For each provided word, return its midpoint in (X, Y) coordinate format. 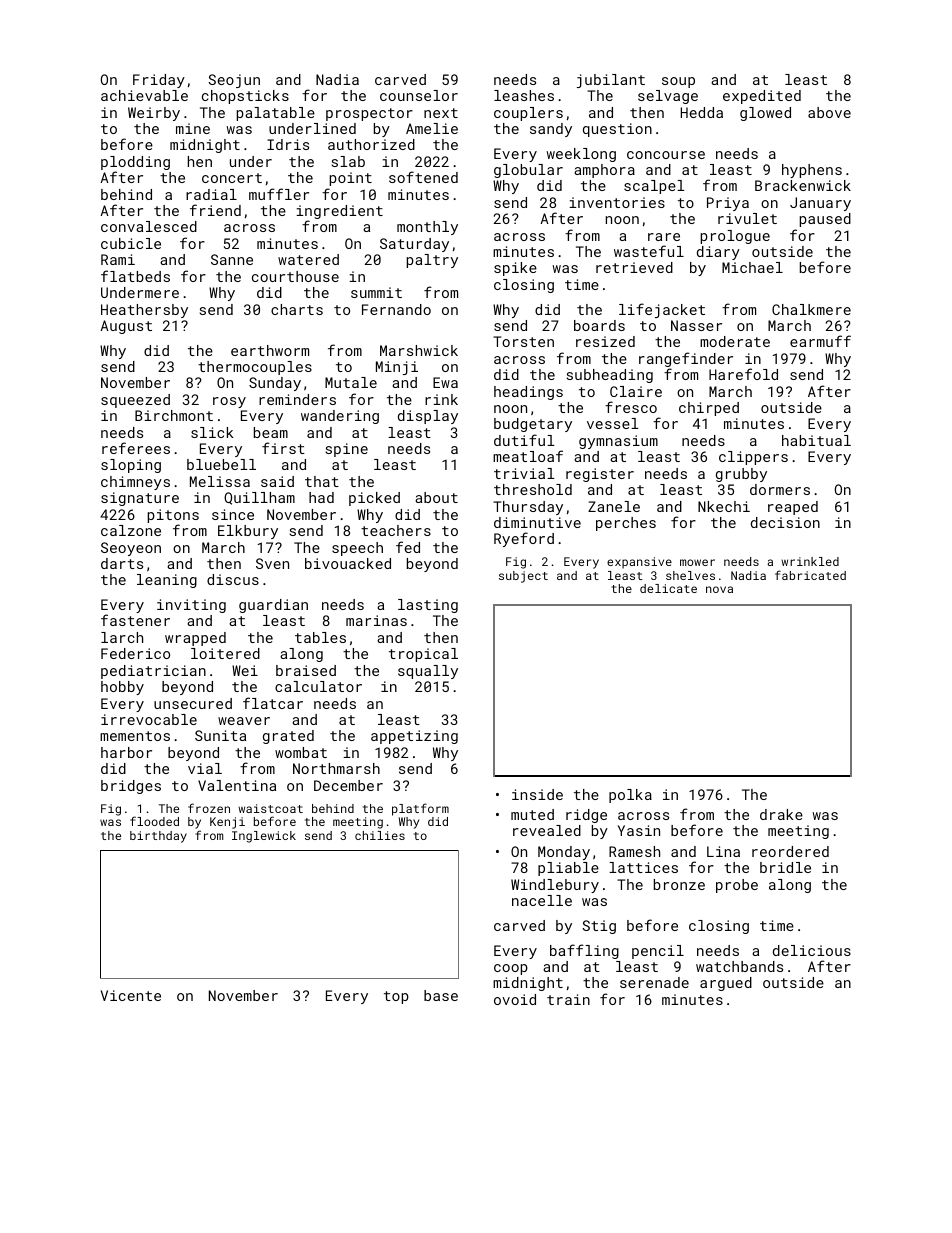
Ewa (445, 382)
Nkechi (724, 506)
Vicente (131, 995)
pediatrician (153, 672)
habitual (816, 440)
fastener (135, 620)
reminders (297, 399)
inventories (617, 202)
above (829, 112)
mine (193, 128)
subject (523, 577)
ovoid (515, 999)
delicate (668, 588)
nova (719, 589)
